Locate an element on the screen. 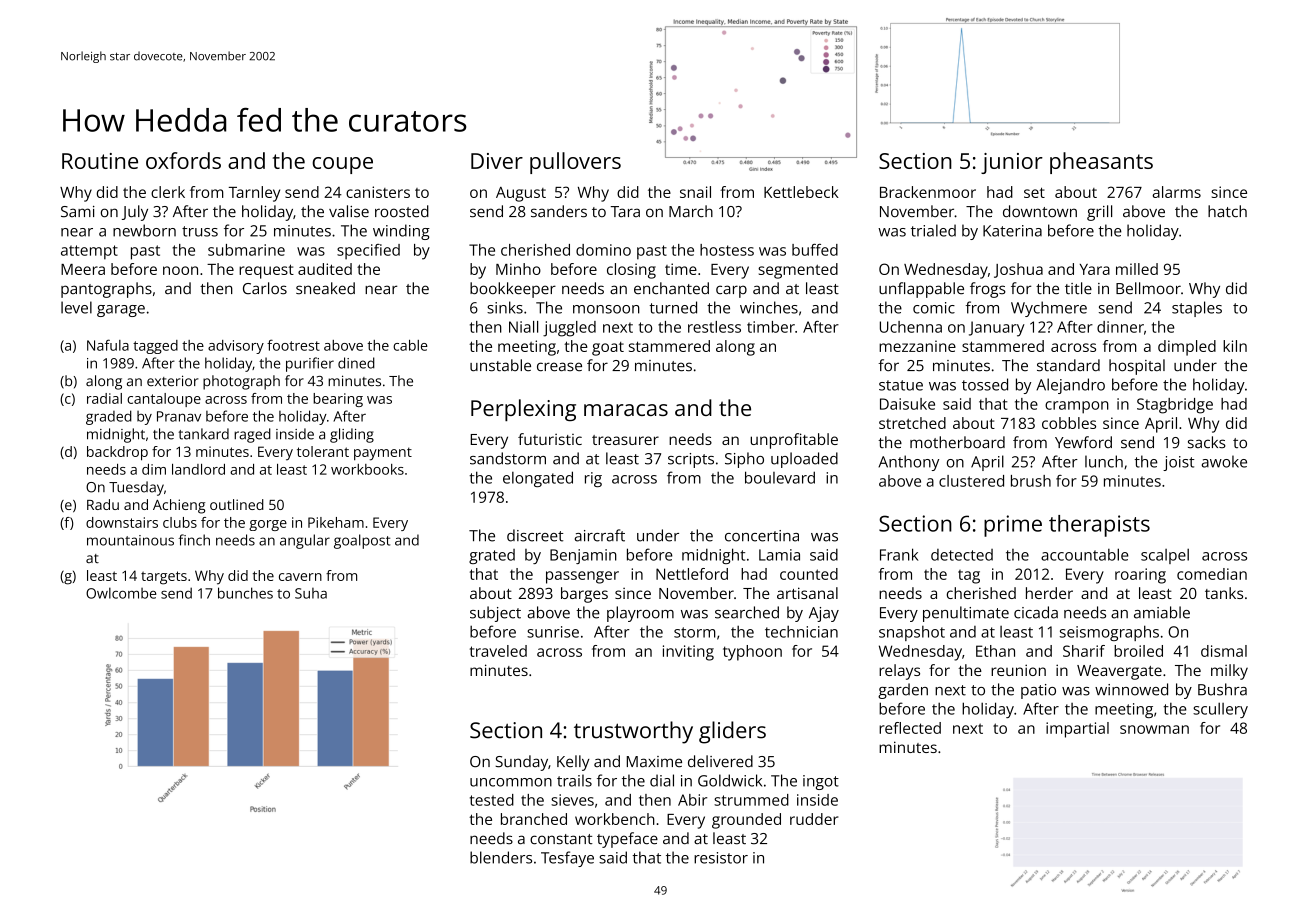 The height and width of the screenshot is (924, 1308). pheasants is located at coordinates (1101, 163).
